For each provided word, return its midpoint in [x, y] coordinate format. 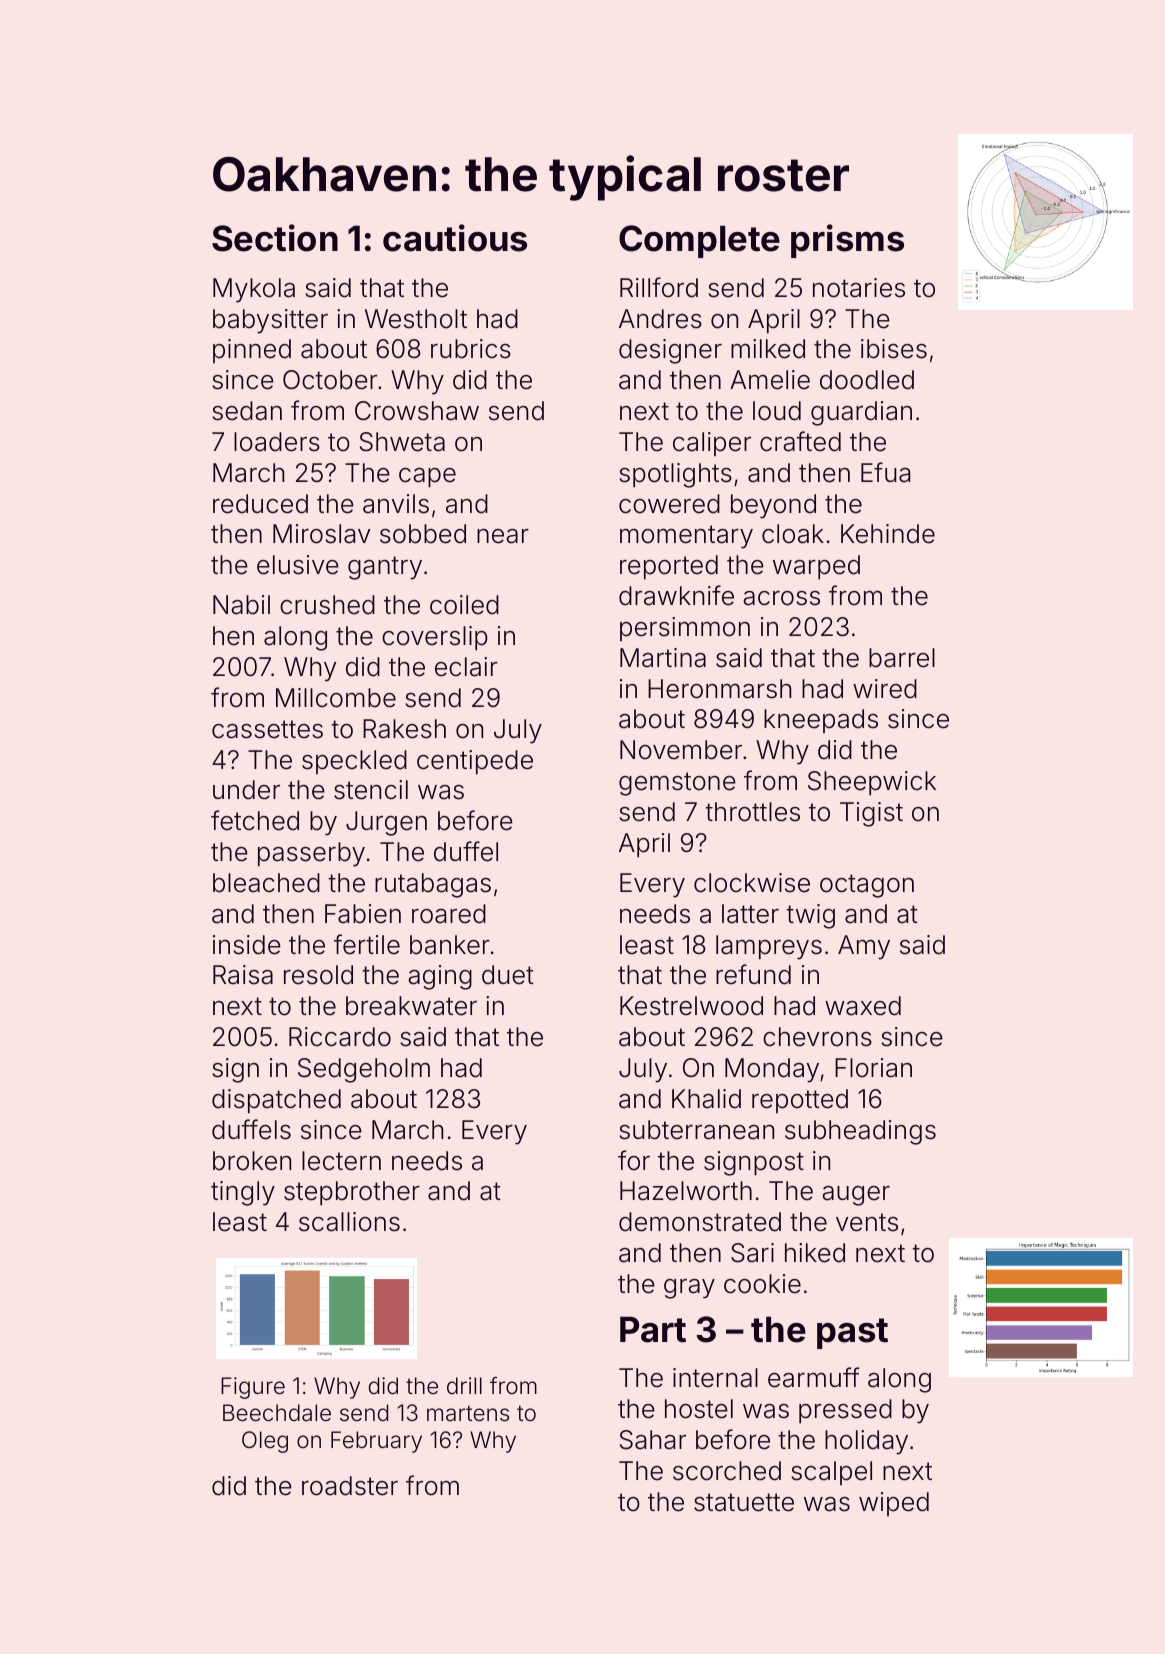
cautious [455, 238]
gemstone [677, 784]
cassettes [267, 729]
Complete [699, 241]
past [852, 1333]
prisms [847, 241]
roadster [350, 1486]
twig [810, 916]
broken [252, 1161]
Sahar [653, 1440]
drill [464, 1385]
